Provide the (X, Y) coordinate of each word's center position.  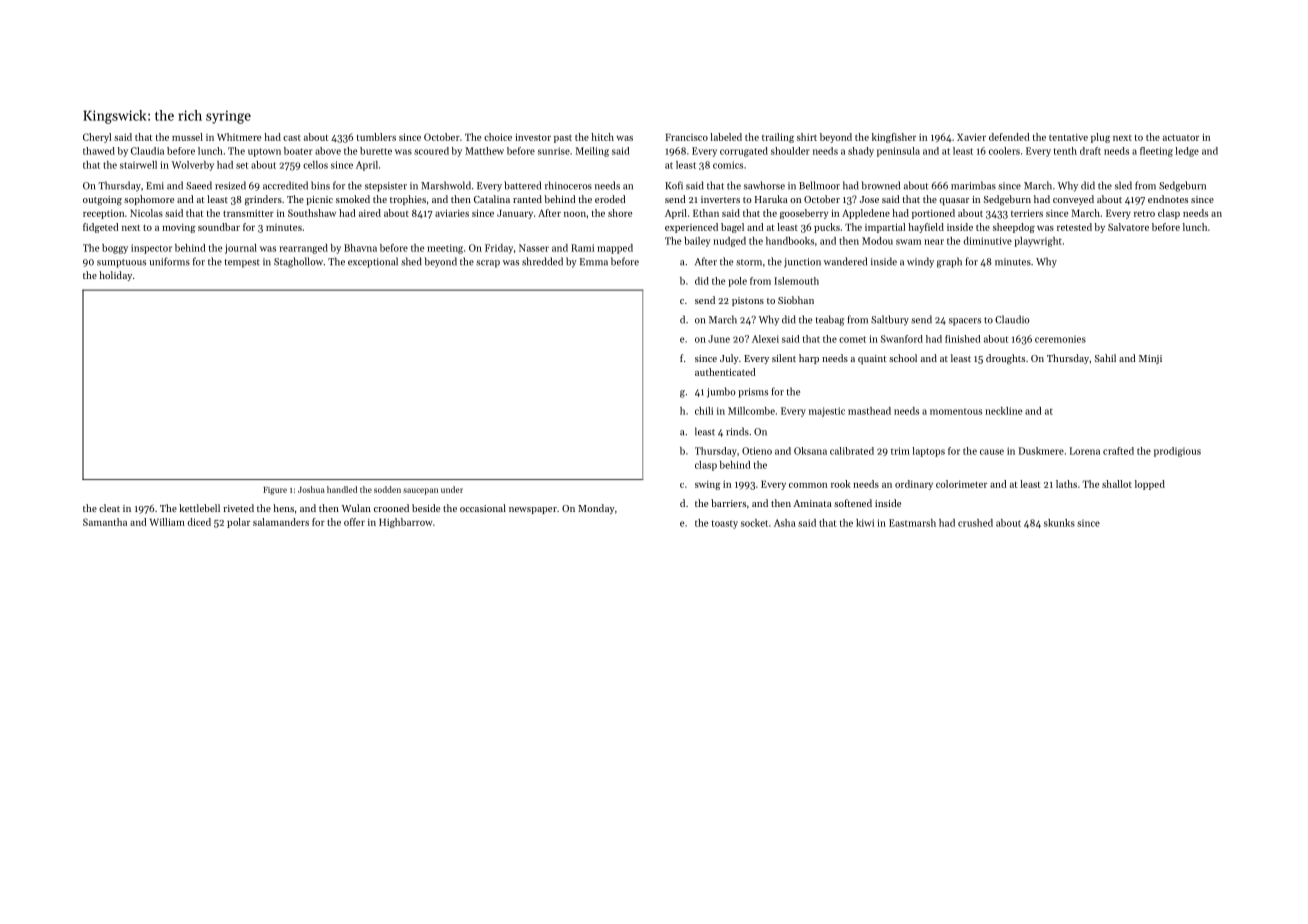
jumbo (721, 392)
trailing (778, 138)
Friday (499, 249)
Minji (1150, 359)
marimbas (973, 185)
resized (230, 185)
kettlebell (199, 508)
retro (1144, 214)
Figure (275, 491)
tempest (242, 263)
